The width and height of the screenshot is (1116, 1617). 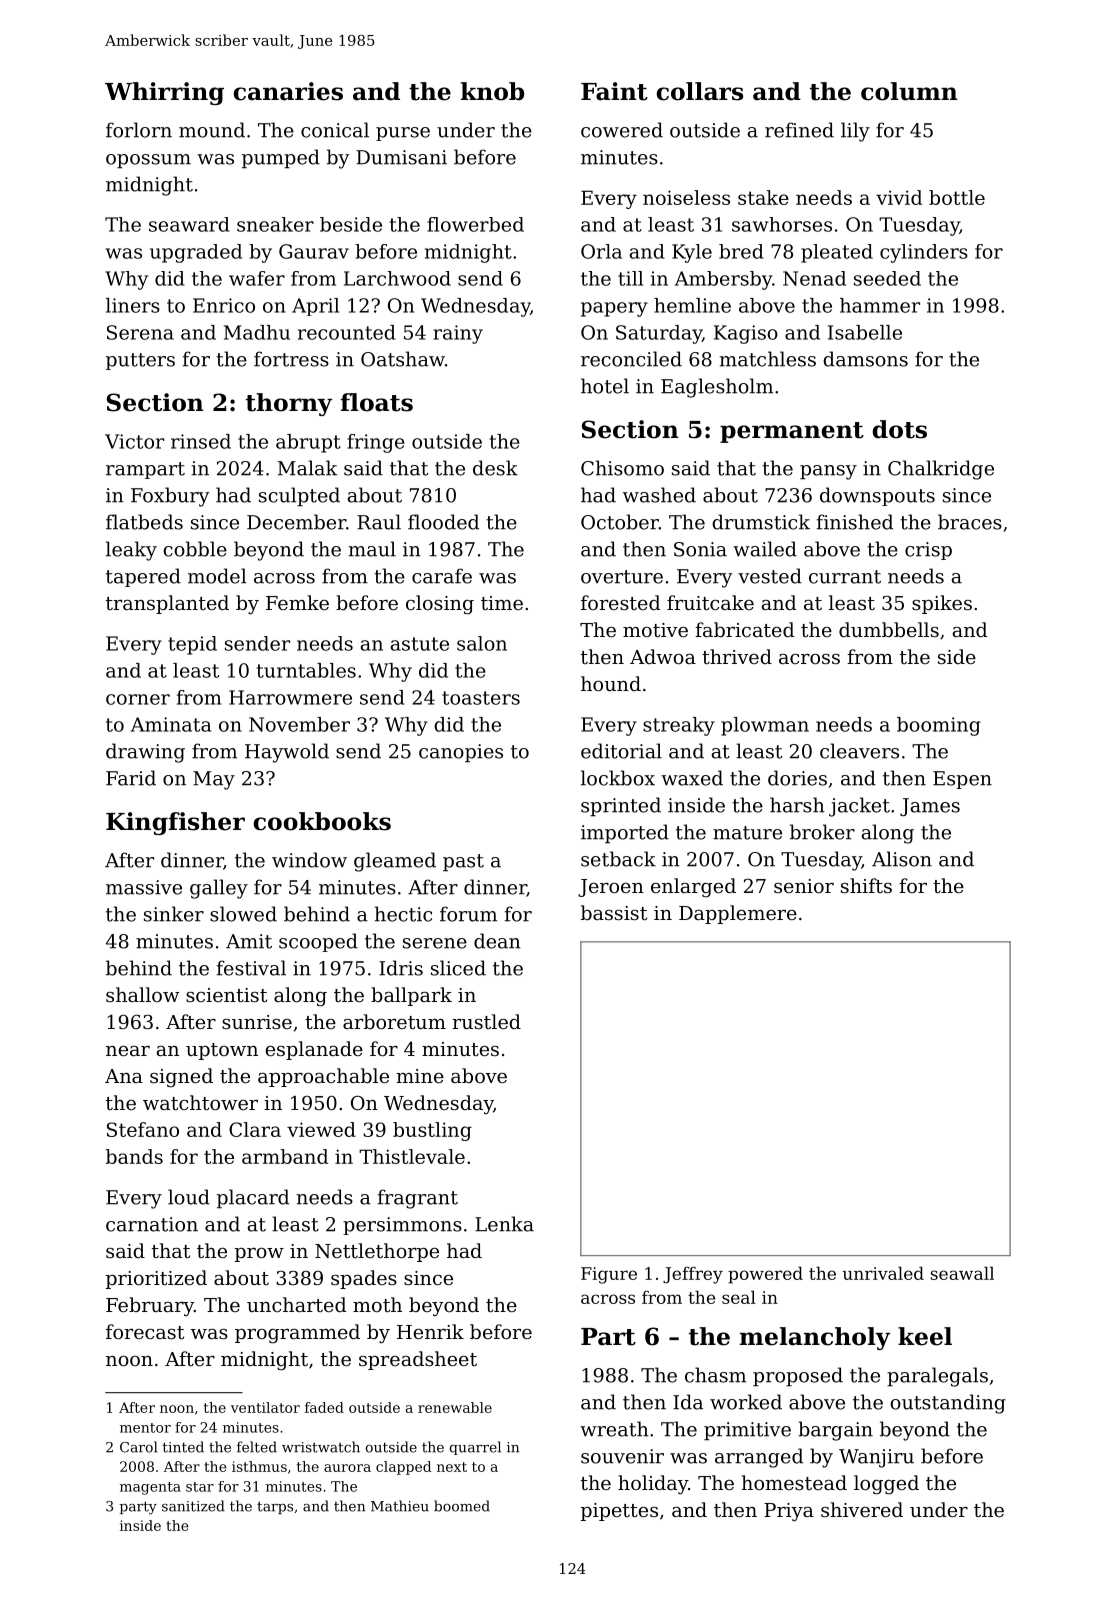 What do you see at coordinates (928, 551) in the screenshot?
I see `crisp` at bounding box center [928, 551].
